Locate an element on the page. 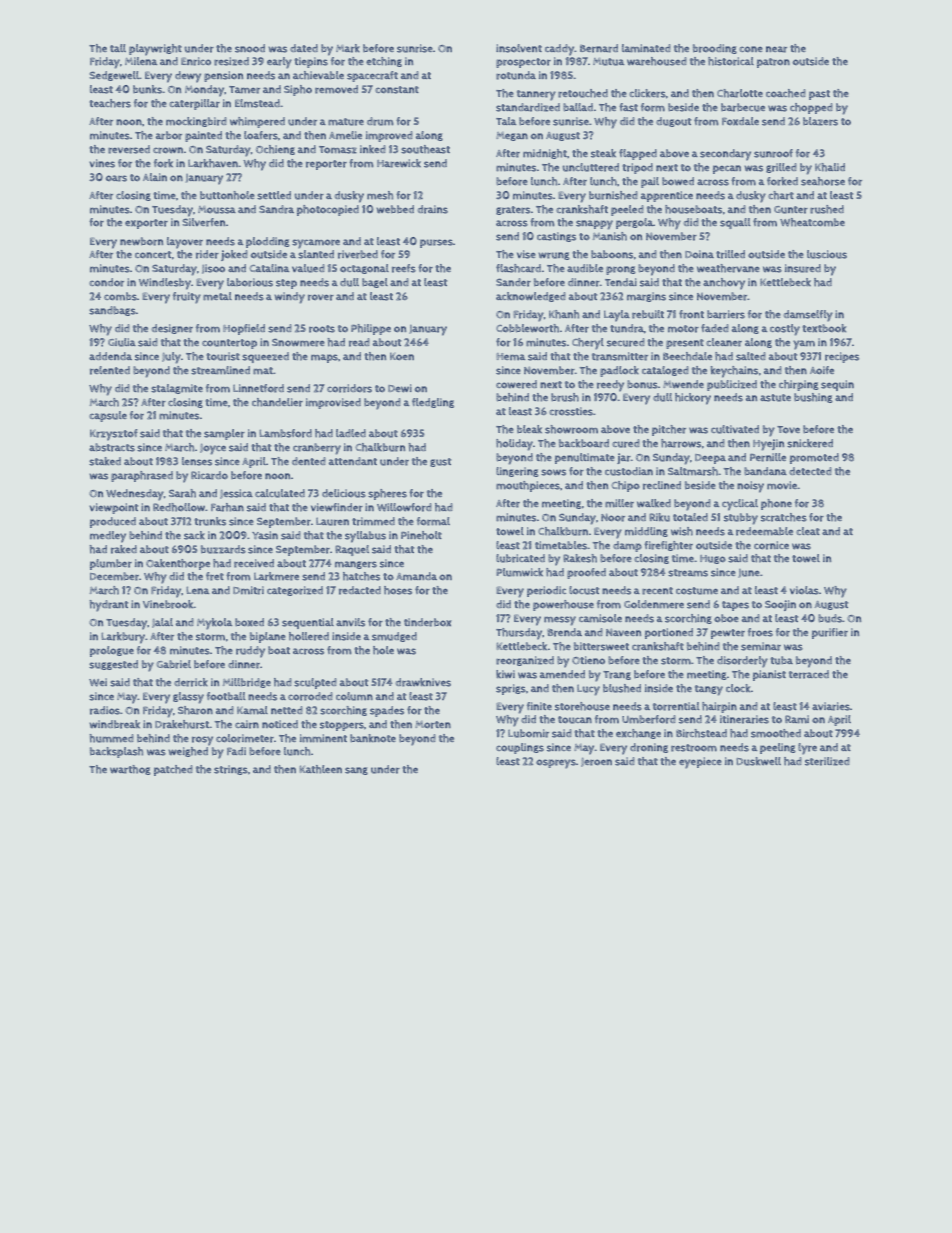 The image size is (952, 1233). mangers is located at coordinates (356, 565).
